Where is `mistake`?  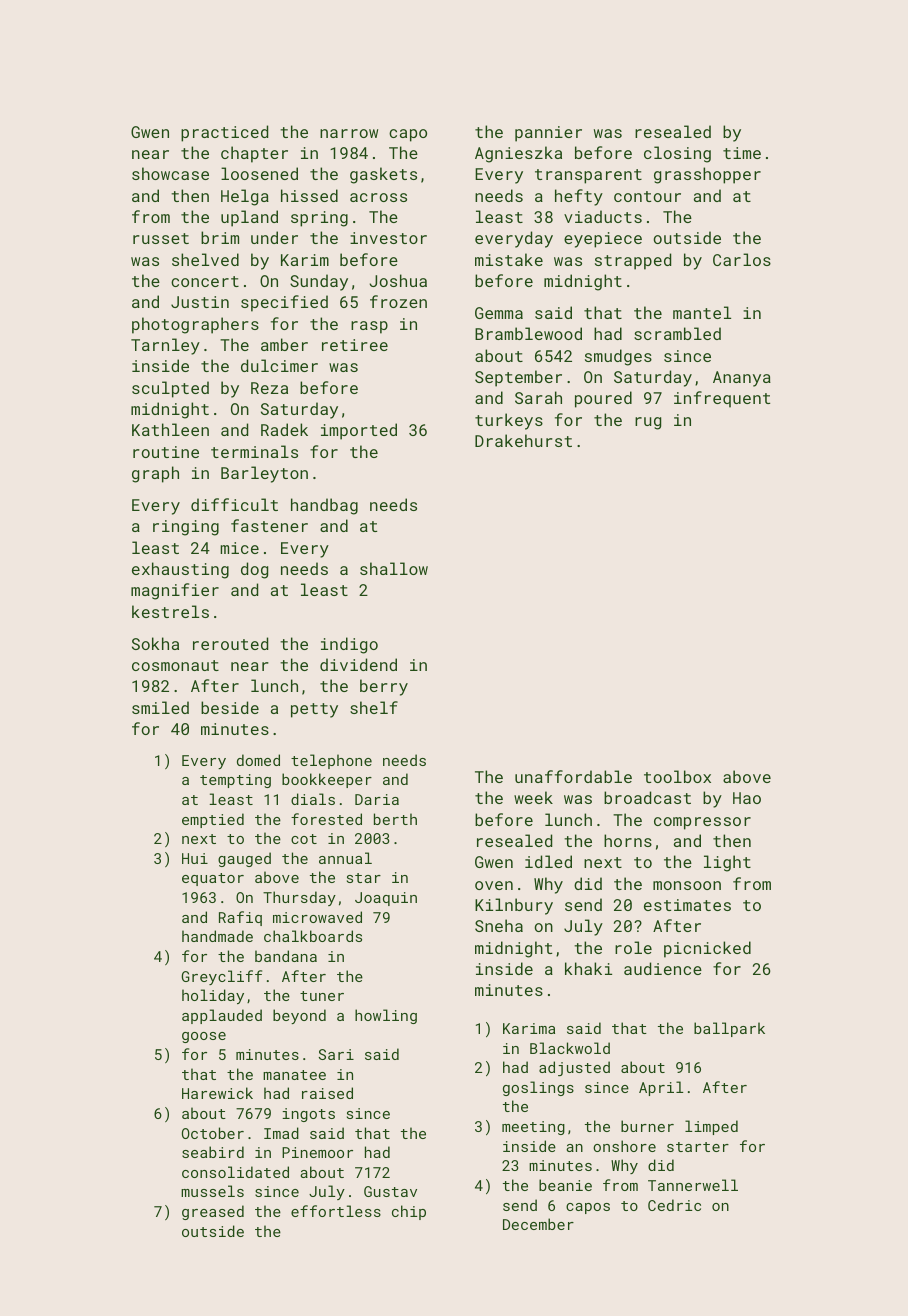
mistake is located at coordinates (509, 259).
